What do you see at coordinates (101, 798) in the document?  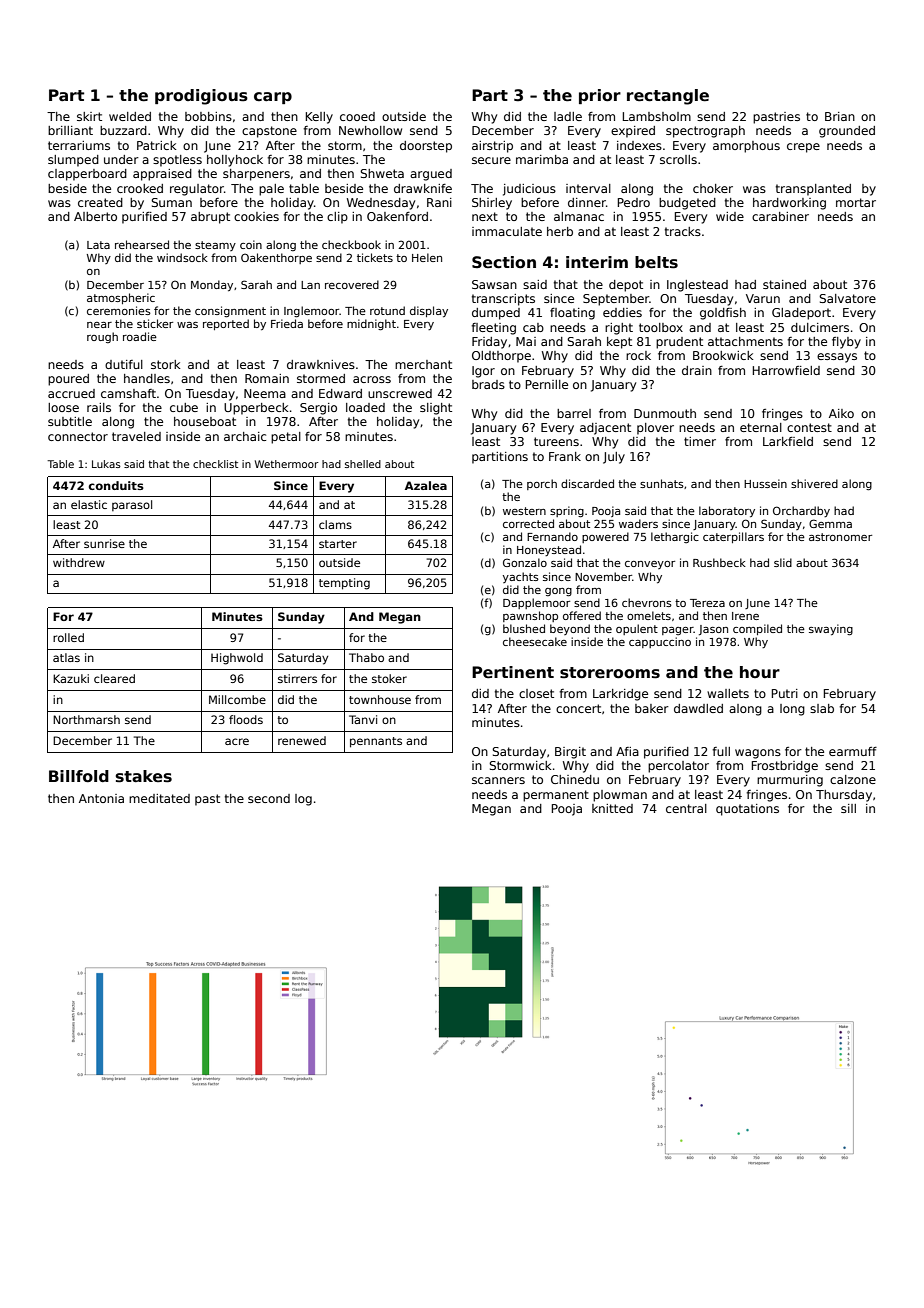 I see `Antonia` at bounding box center [101, 798].
